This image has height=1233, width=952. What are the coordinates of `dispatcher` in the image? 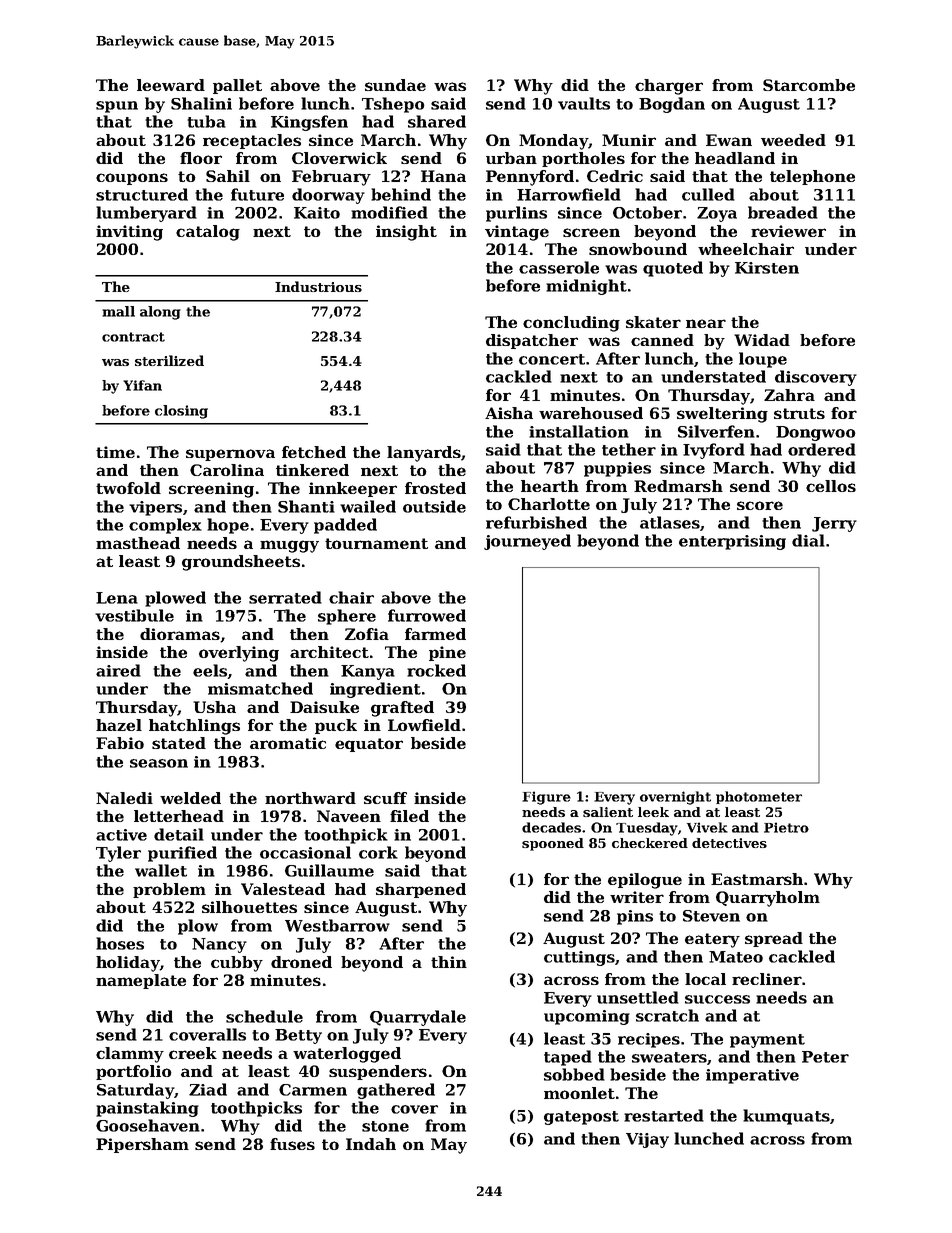 It's located at (532, 341).
